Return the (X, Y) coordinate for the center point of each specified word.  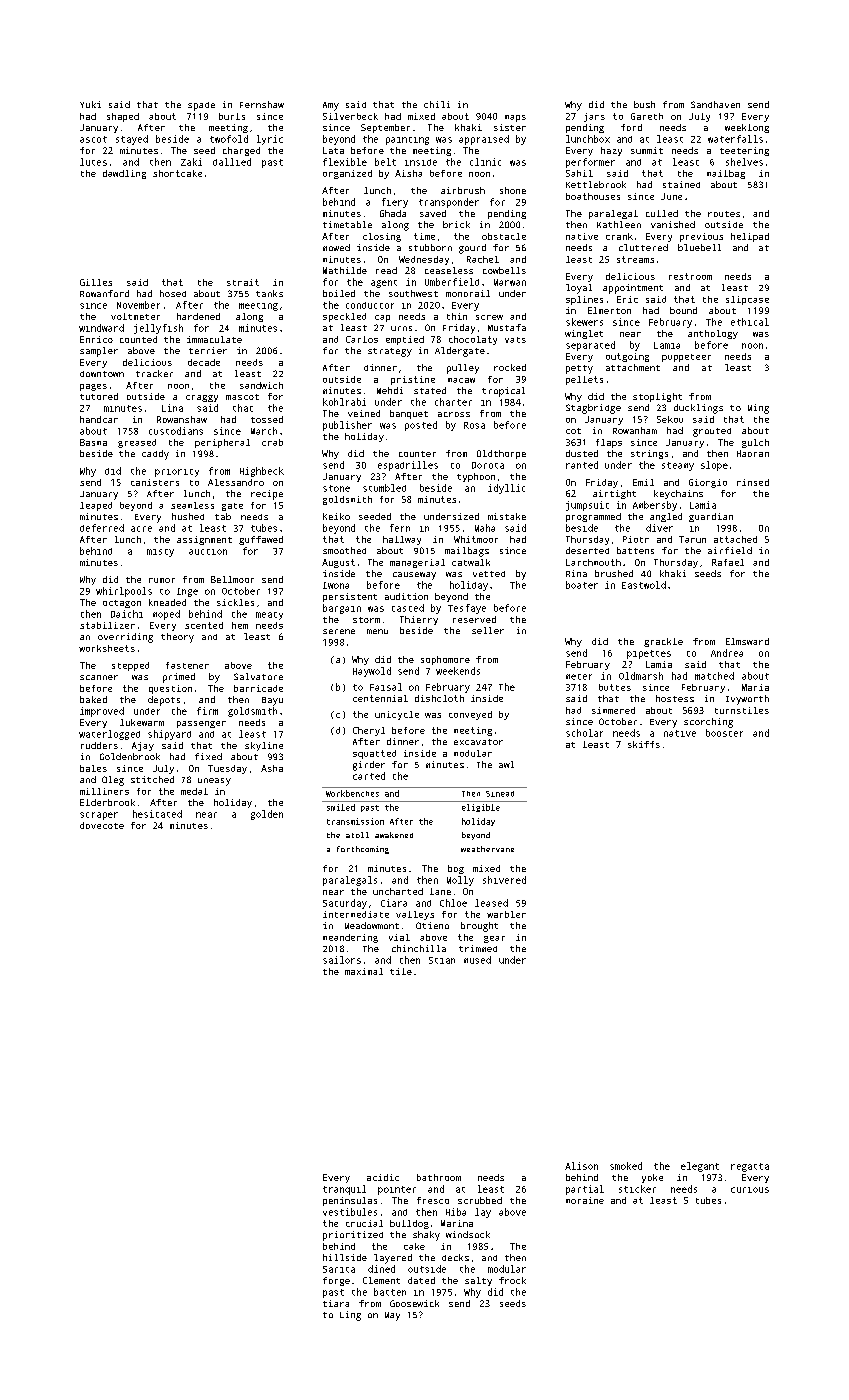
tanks (269, 293)
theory (177, 638)
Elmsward (747, 641)
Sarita (339, 1269)
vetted (489, 574)
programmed (593, 517)
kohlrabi (344, 402)
